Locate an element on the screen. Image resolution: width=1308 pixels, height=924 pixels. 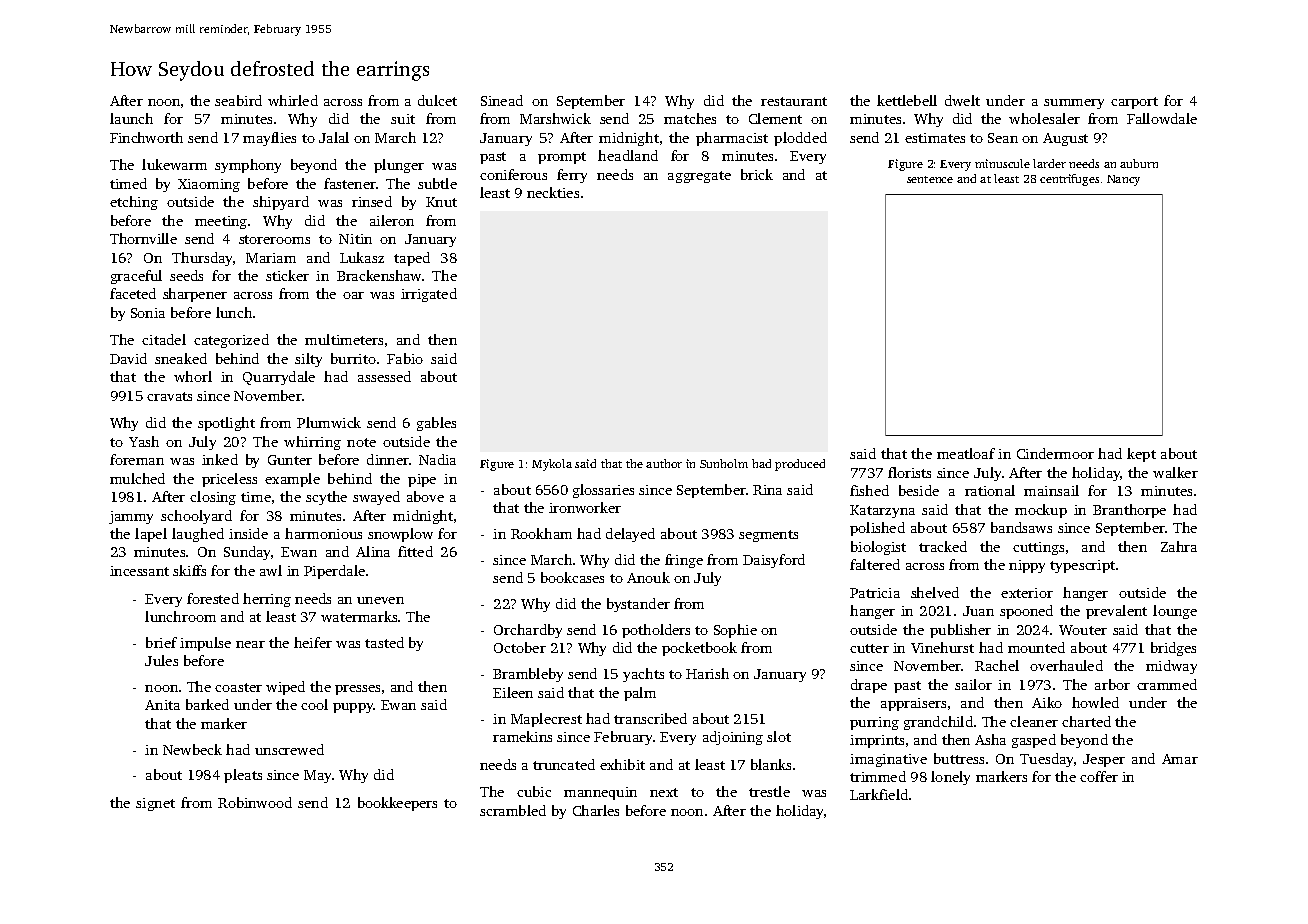
signet is located at coordinates (155, 804).
